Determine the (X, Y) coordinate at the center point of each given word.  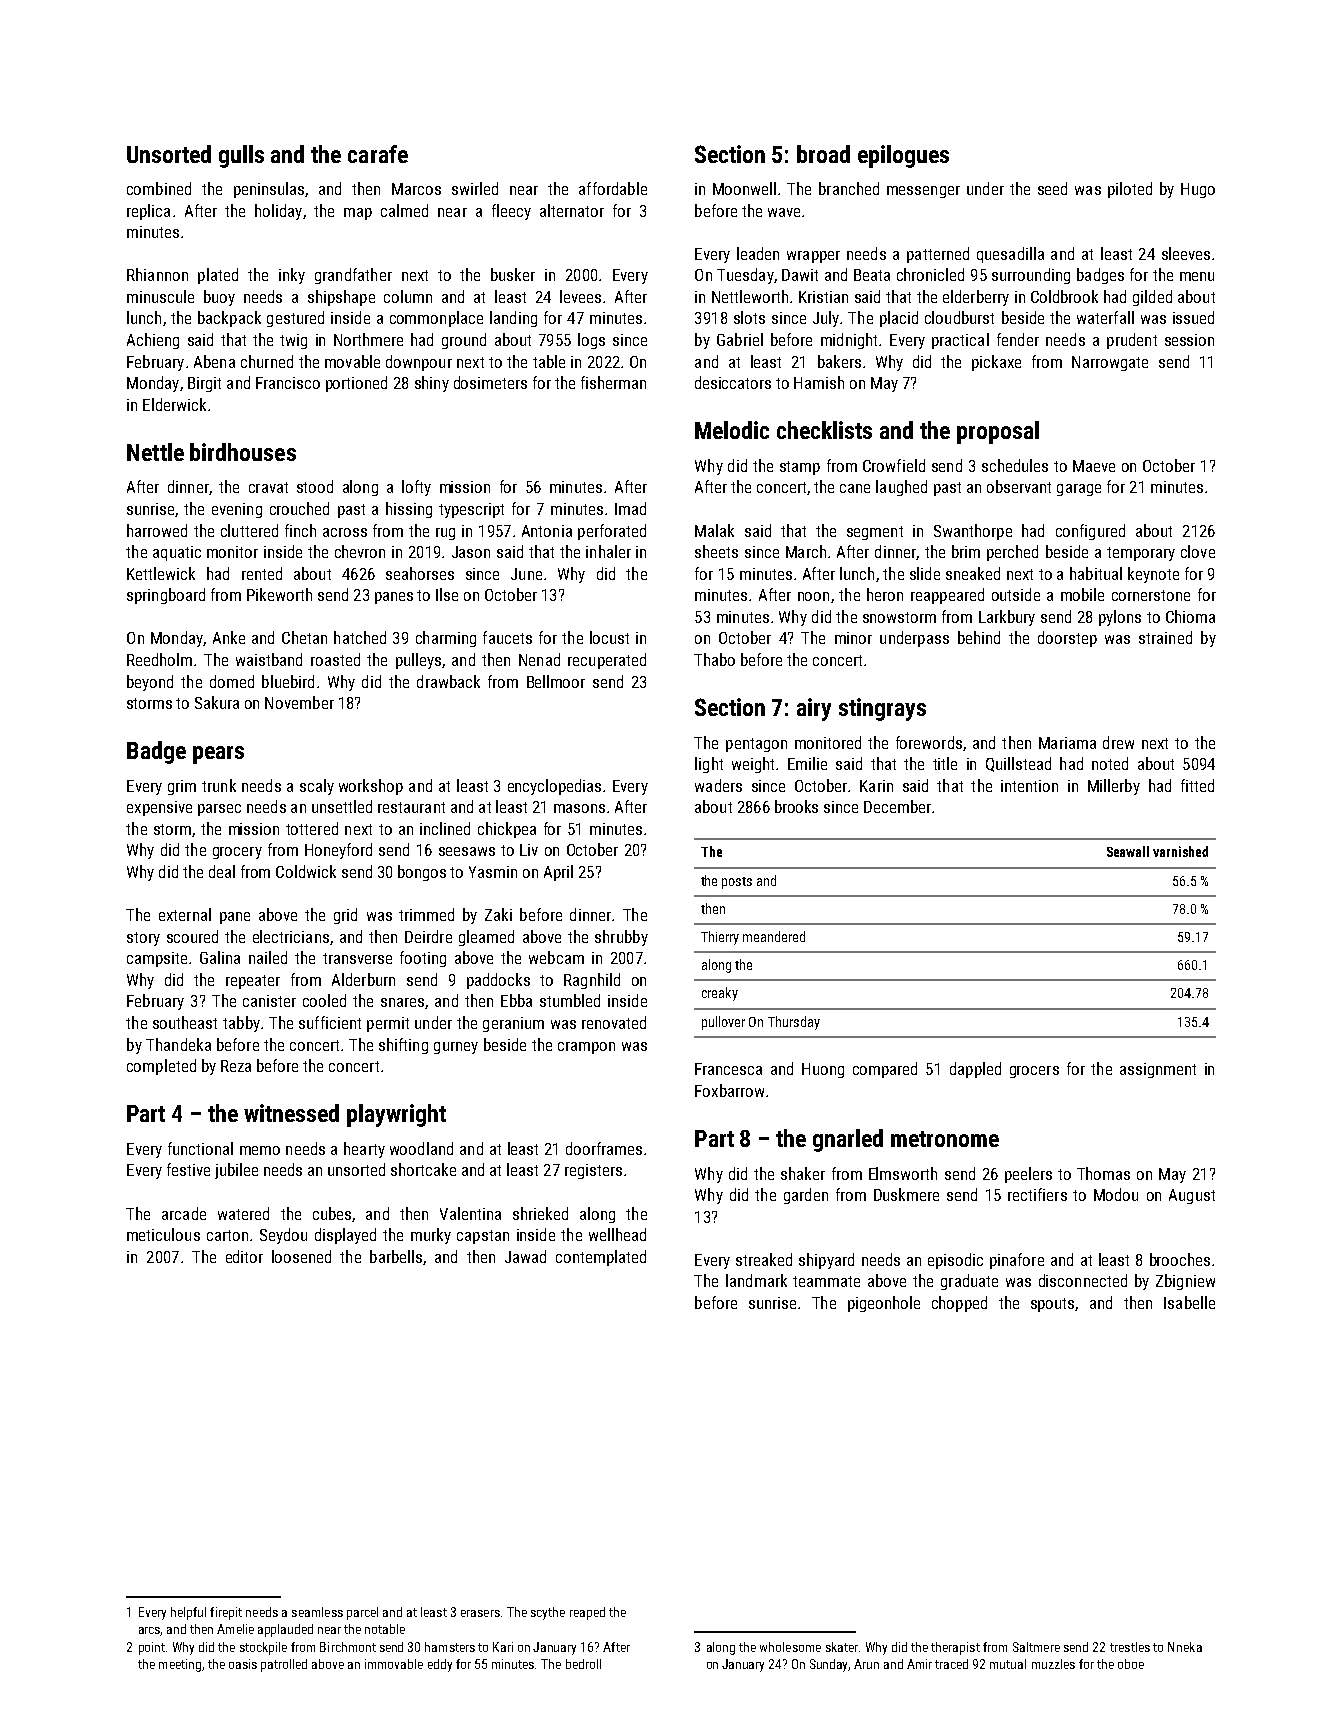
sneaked (973, 573)
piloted (1130, 190)
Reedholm (159, 659)
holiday (278, 212)
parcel (362, 1613)
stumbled (570, 1000)
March (806, 551)
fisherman (613, 382)
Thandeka (178, 1044)
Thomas (1103, 1173)
